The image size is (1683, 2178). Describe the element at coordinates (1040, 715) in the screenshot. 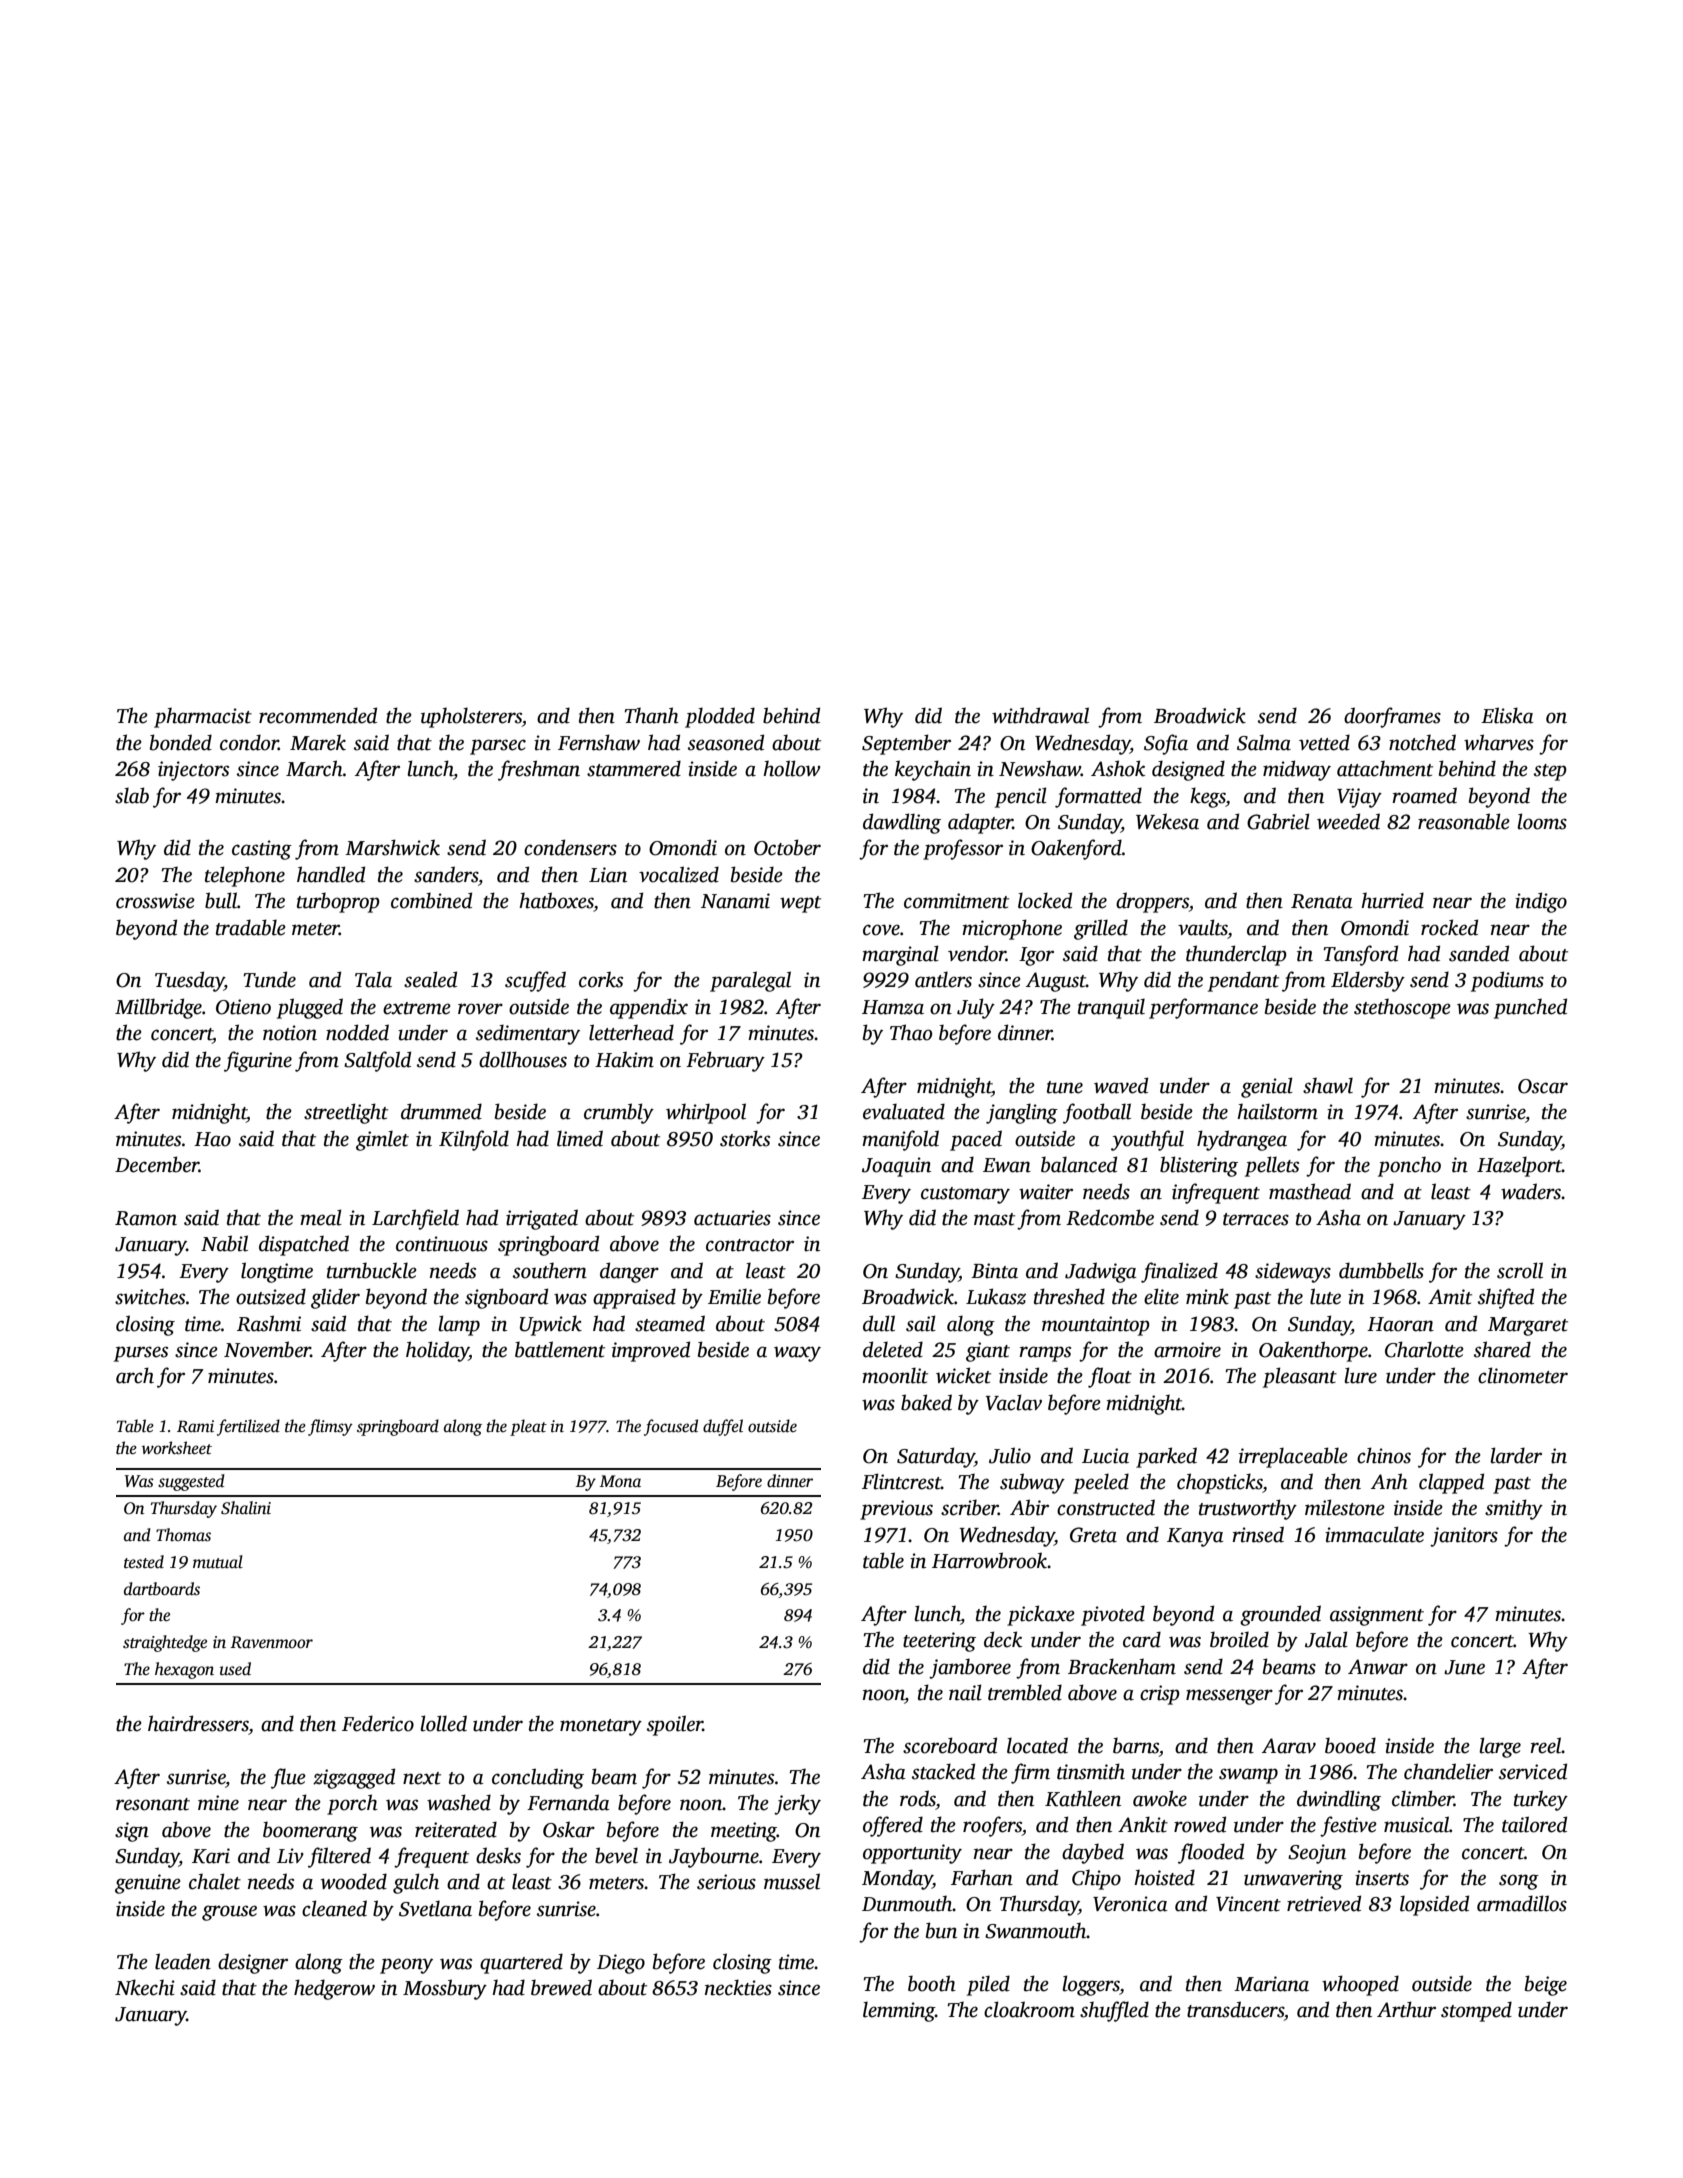

I see `withdrawal` at that location.
